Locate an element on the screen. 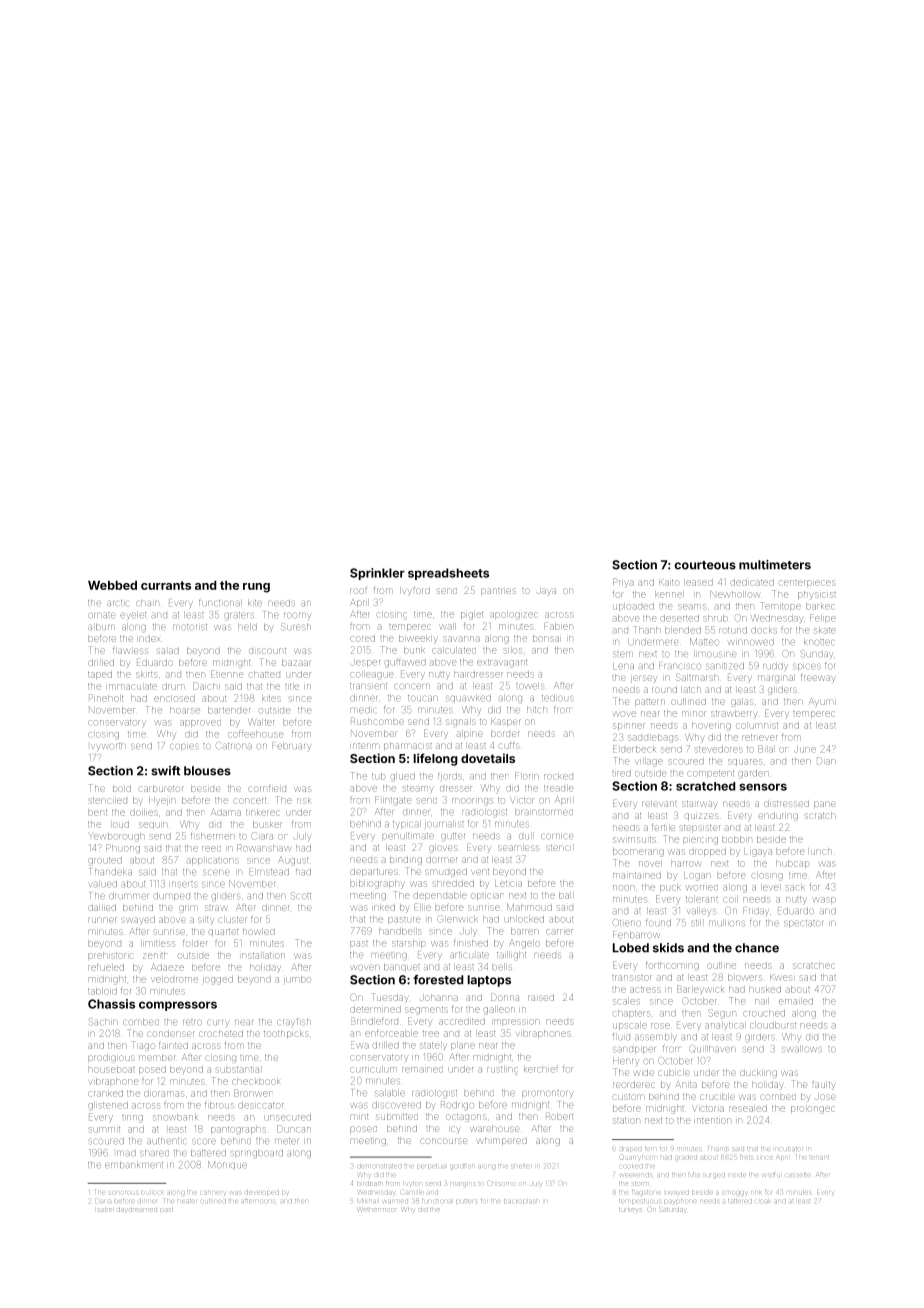  blended is located at coordinates (683, 630).
